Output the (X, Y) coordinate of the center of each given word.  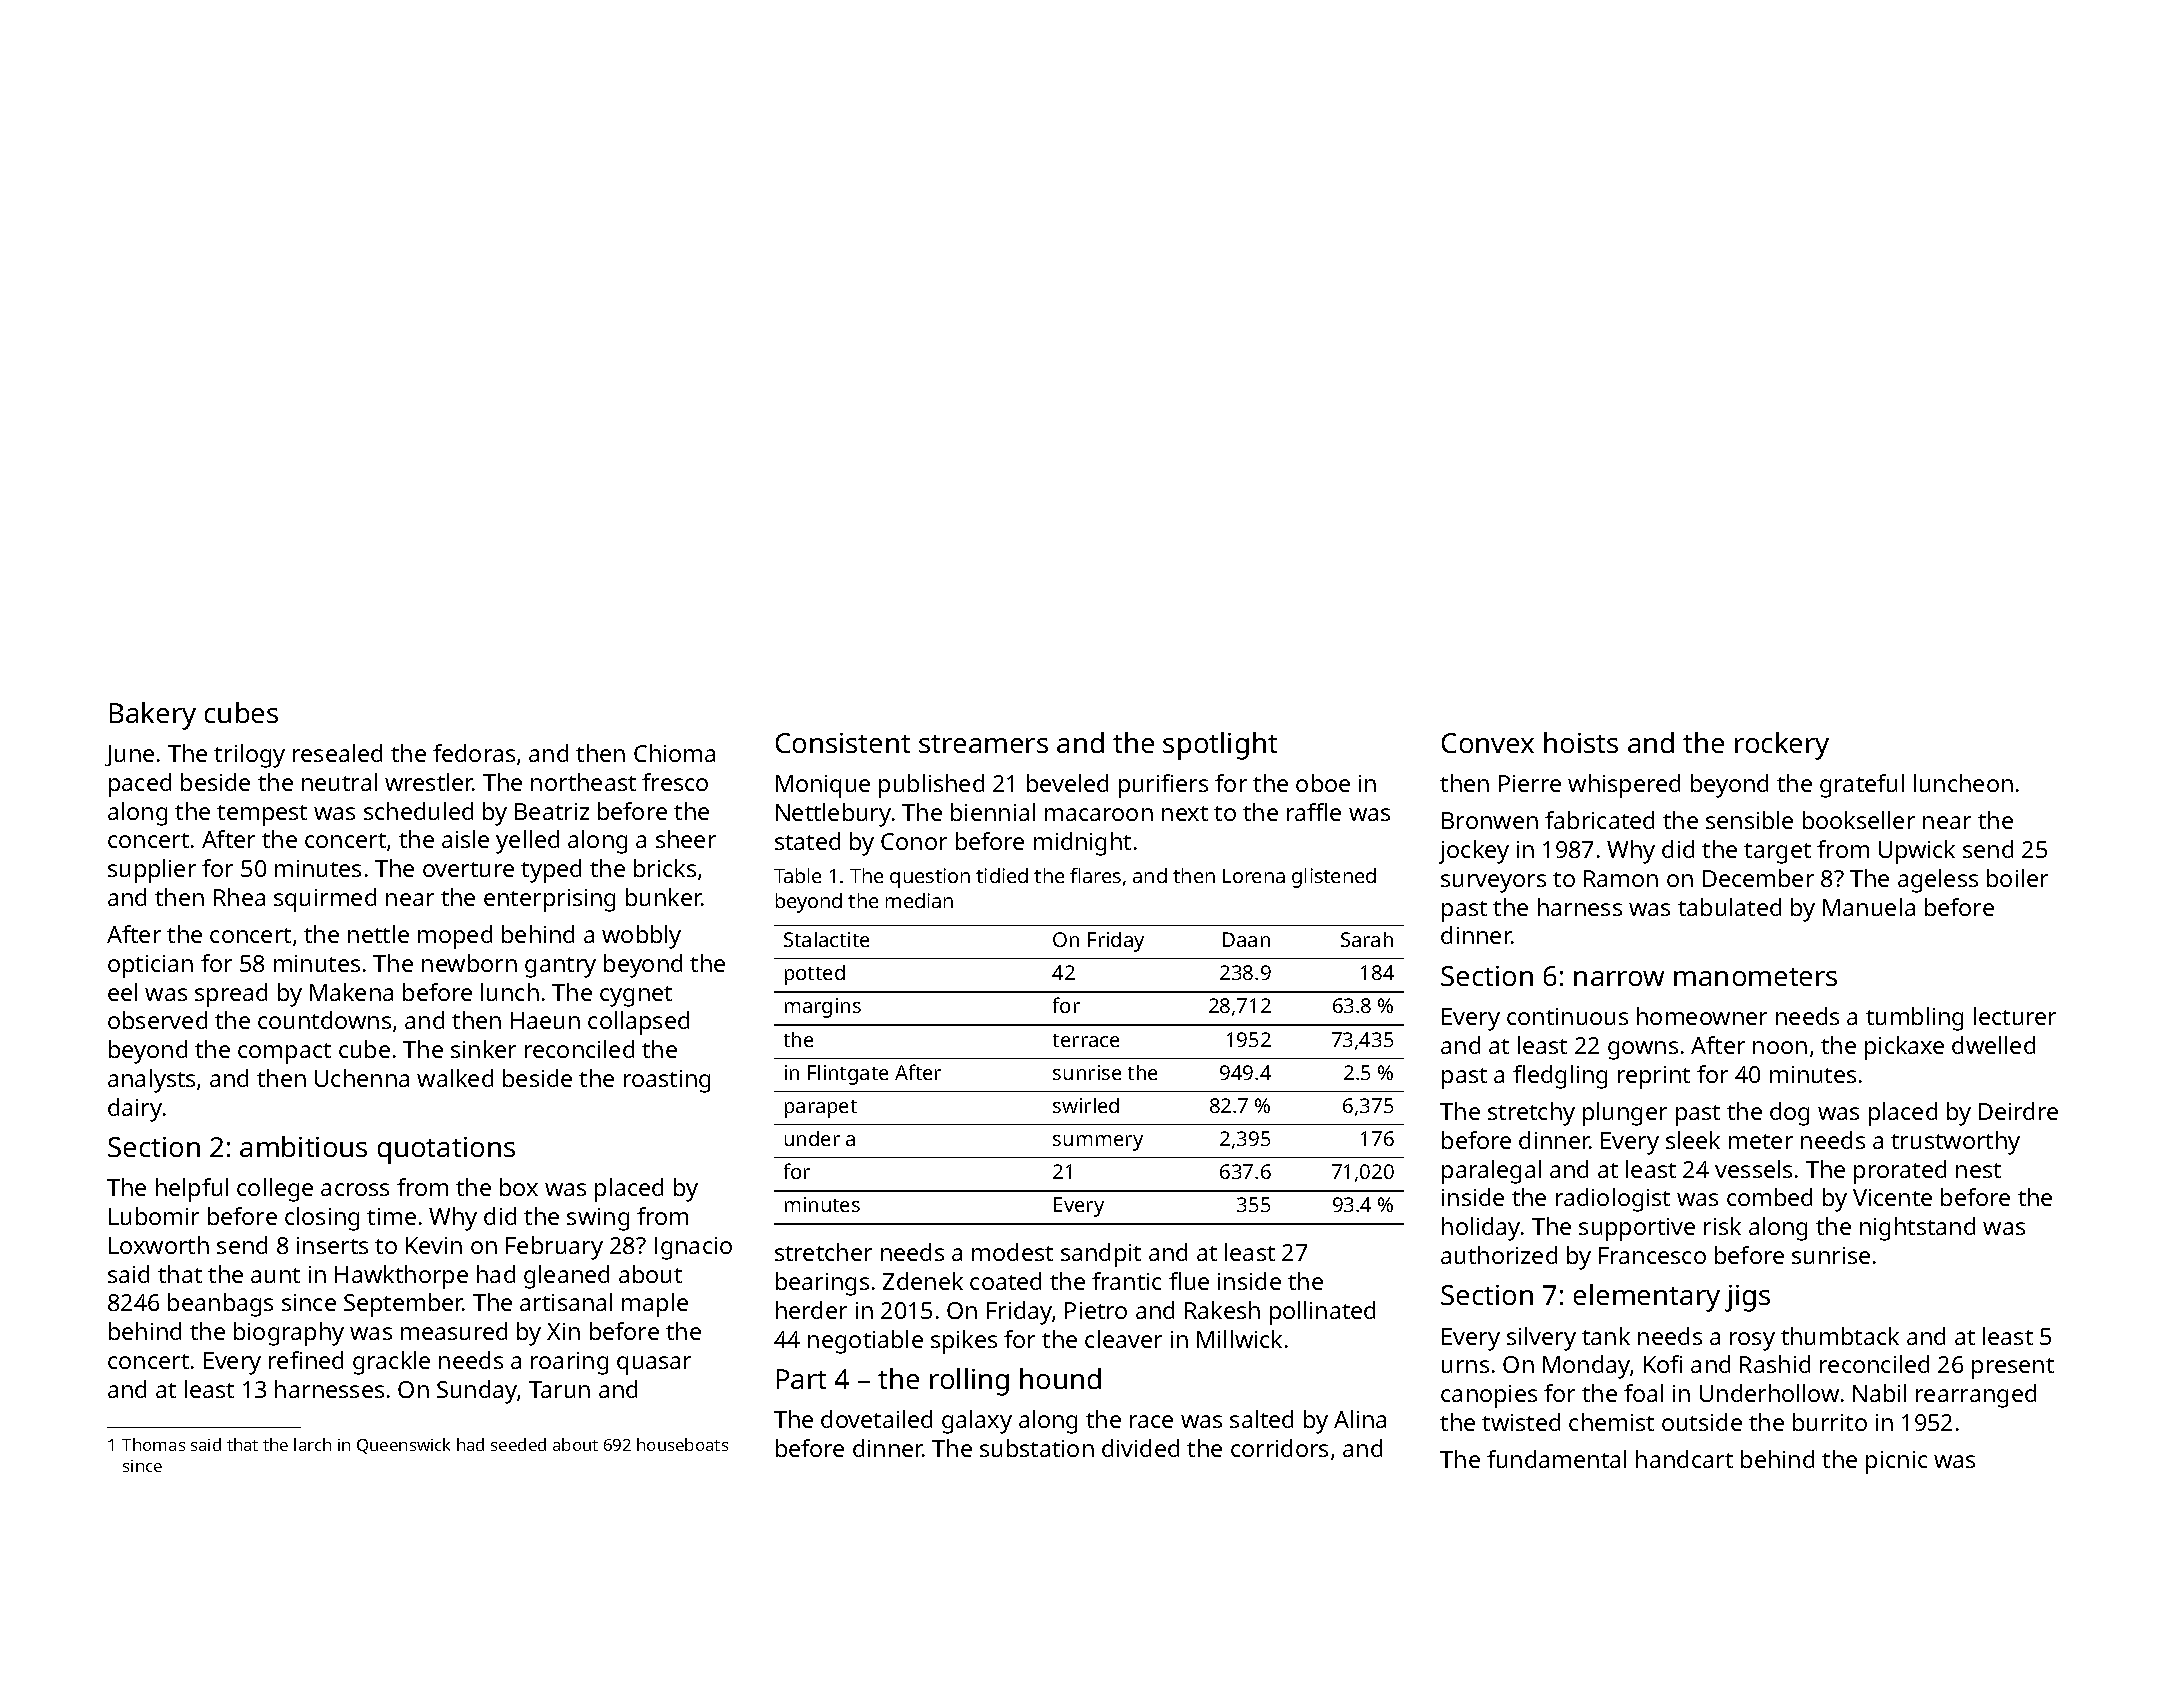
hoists (1581, 742)
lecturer (2015, 1016)
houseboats (682, 1444)
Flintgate (848, 1075)
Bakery (153, 716)
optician (150, 966)
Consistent (843, 743)
